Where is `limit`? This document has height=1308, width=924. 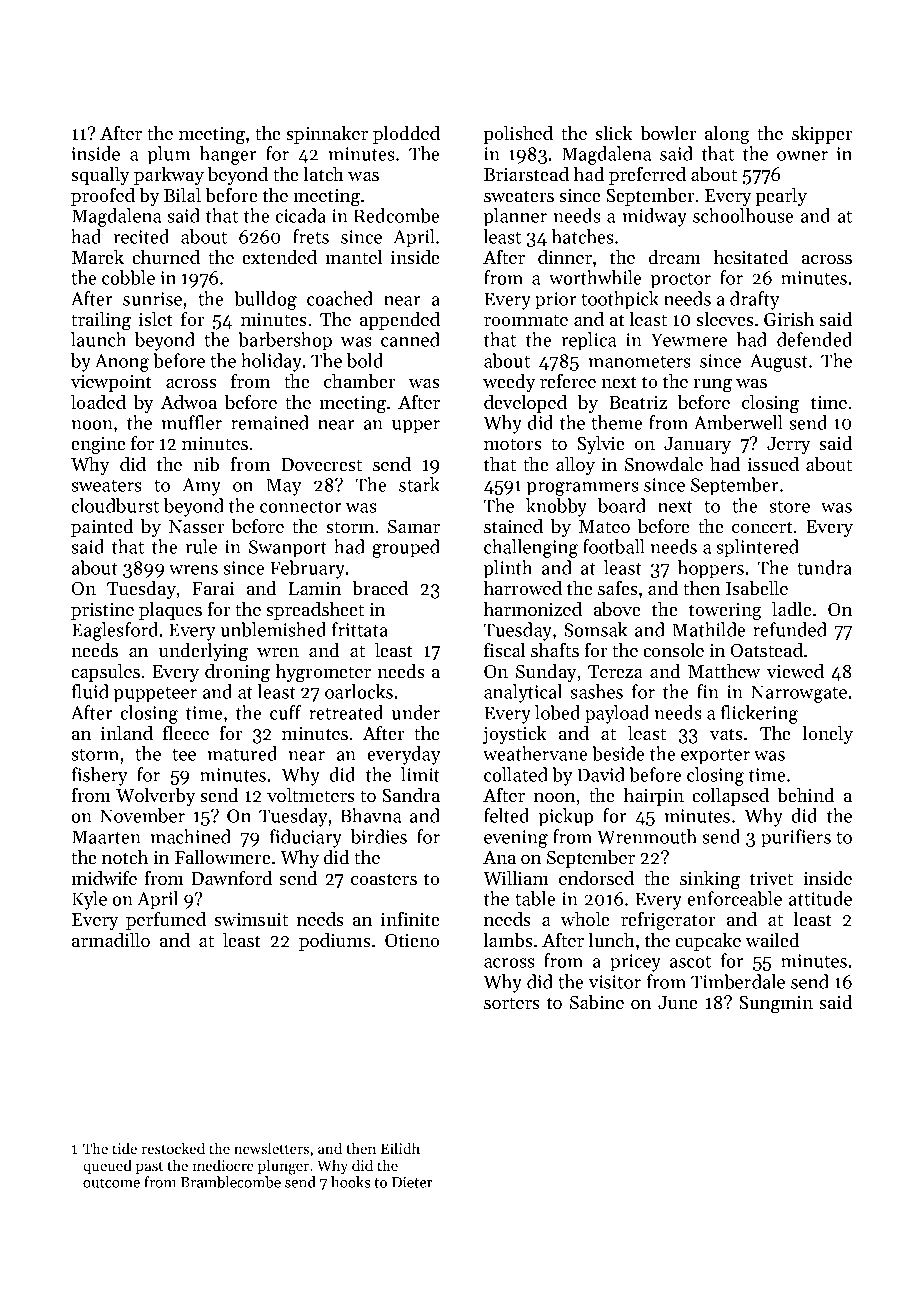 limit is located at coordinates (420, 774).
